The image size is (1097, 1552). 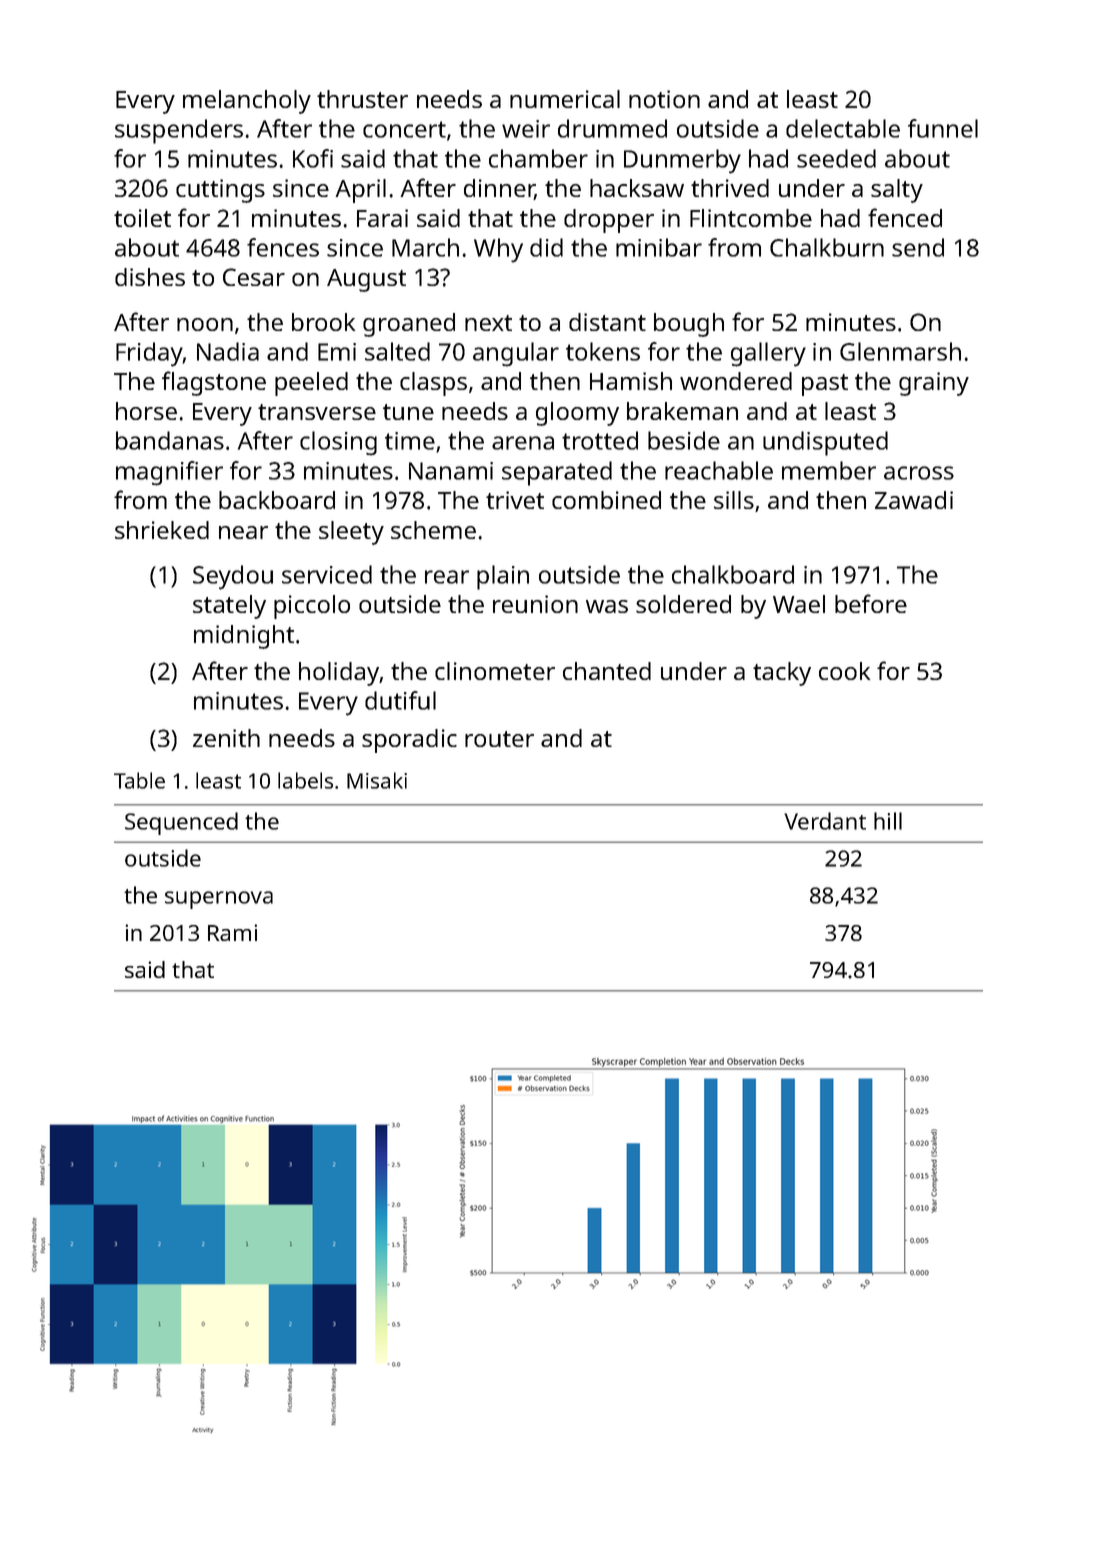 I want to click on Chalkburn, so click(x=827, y=247).
